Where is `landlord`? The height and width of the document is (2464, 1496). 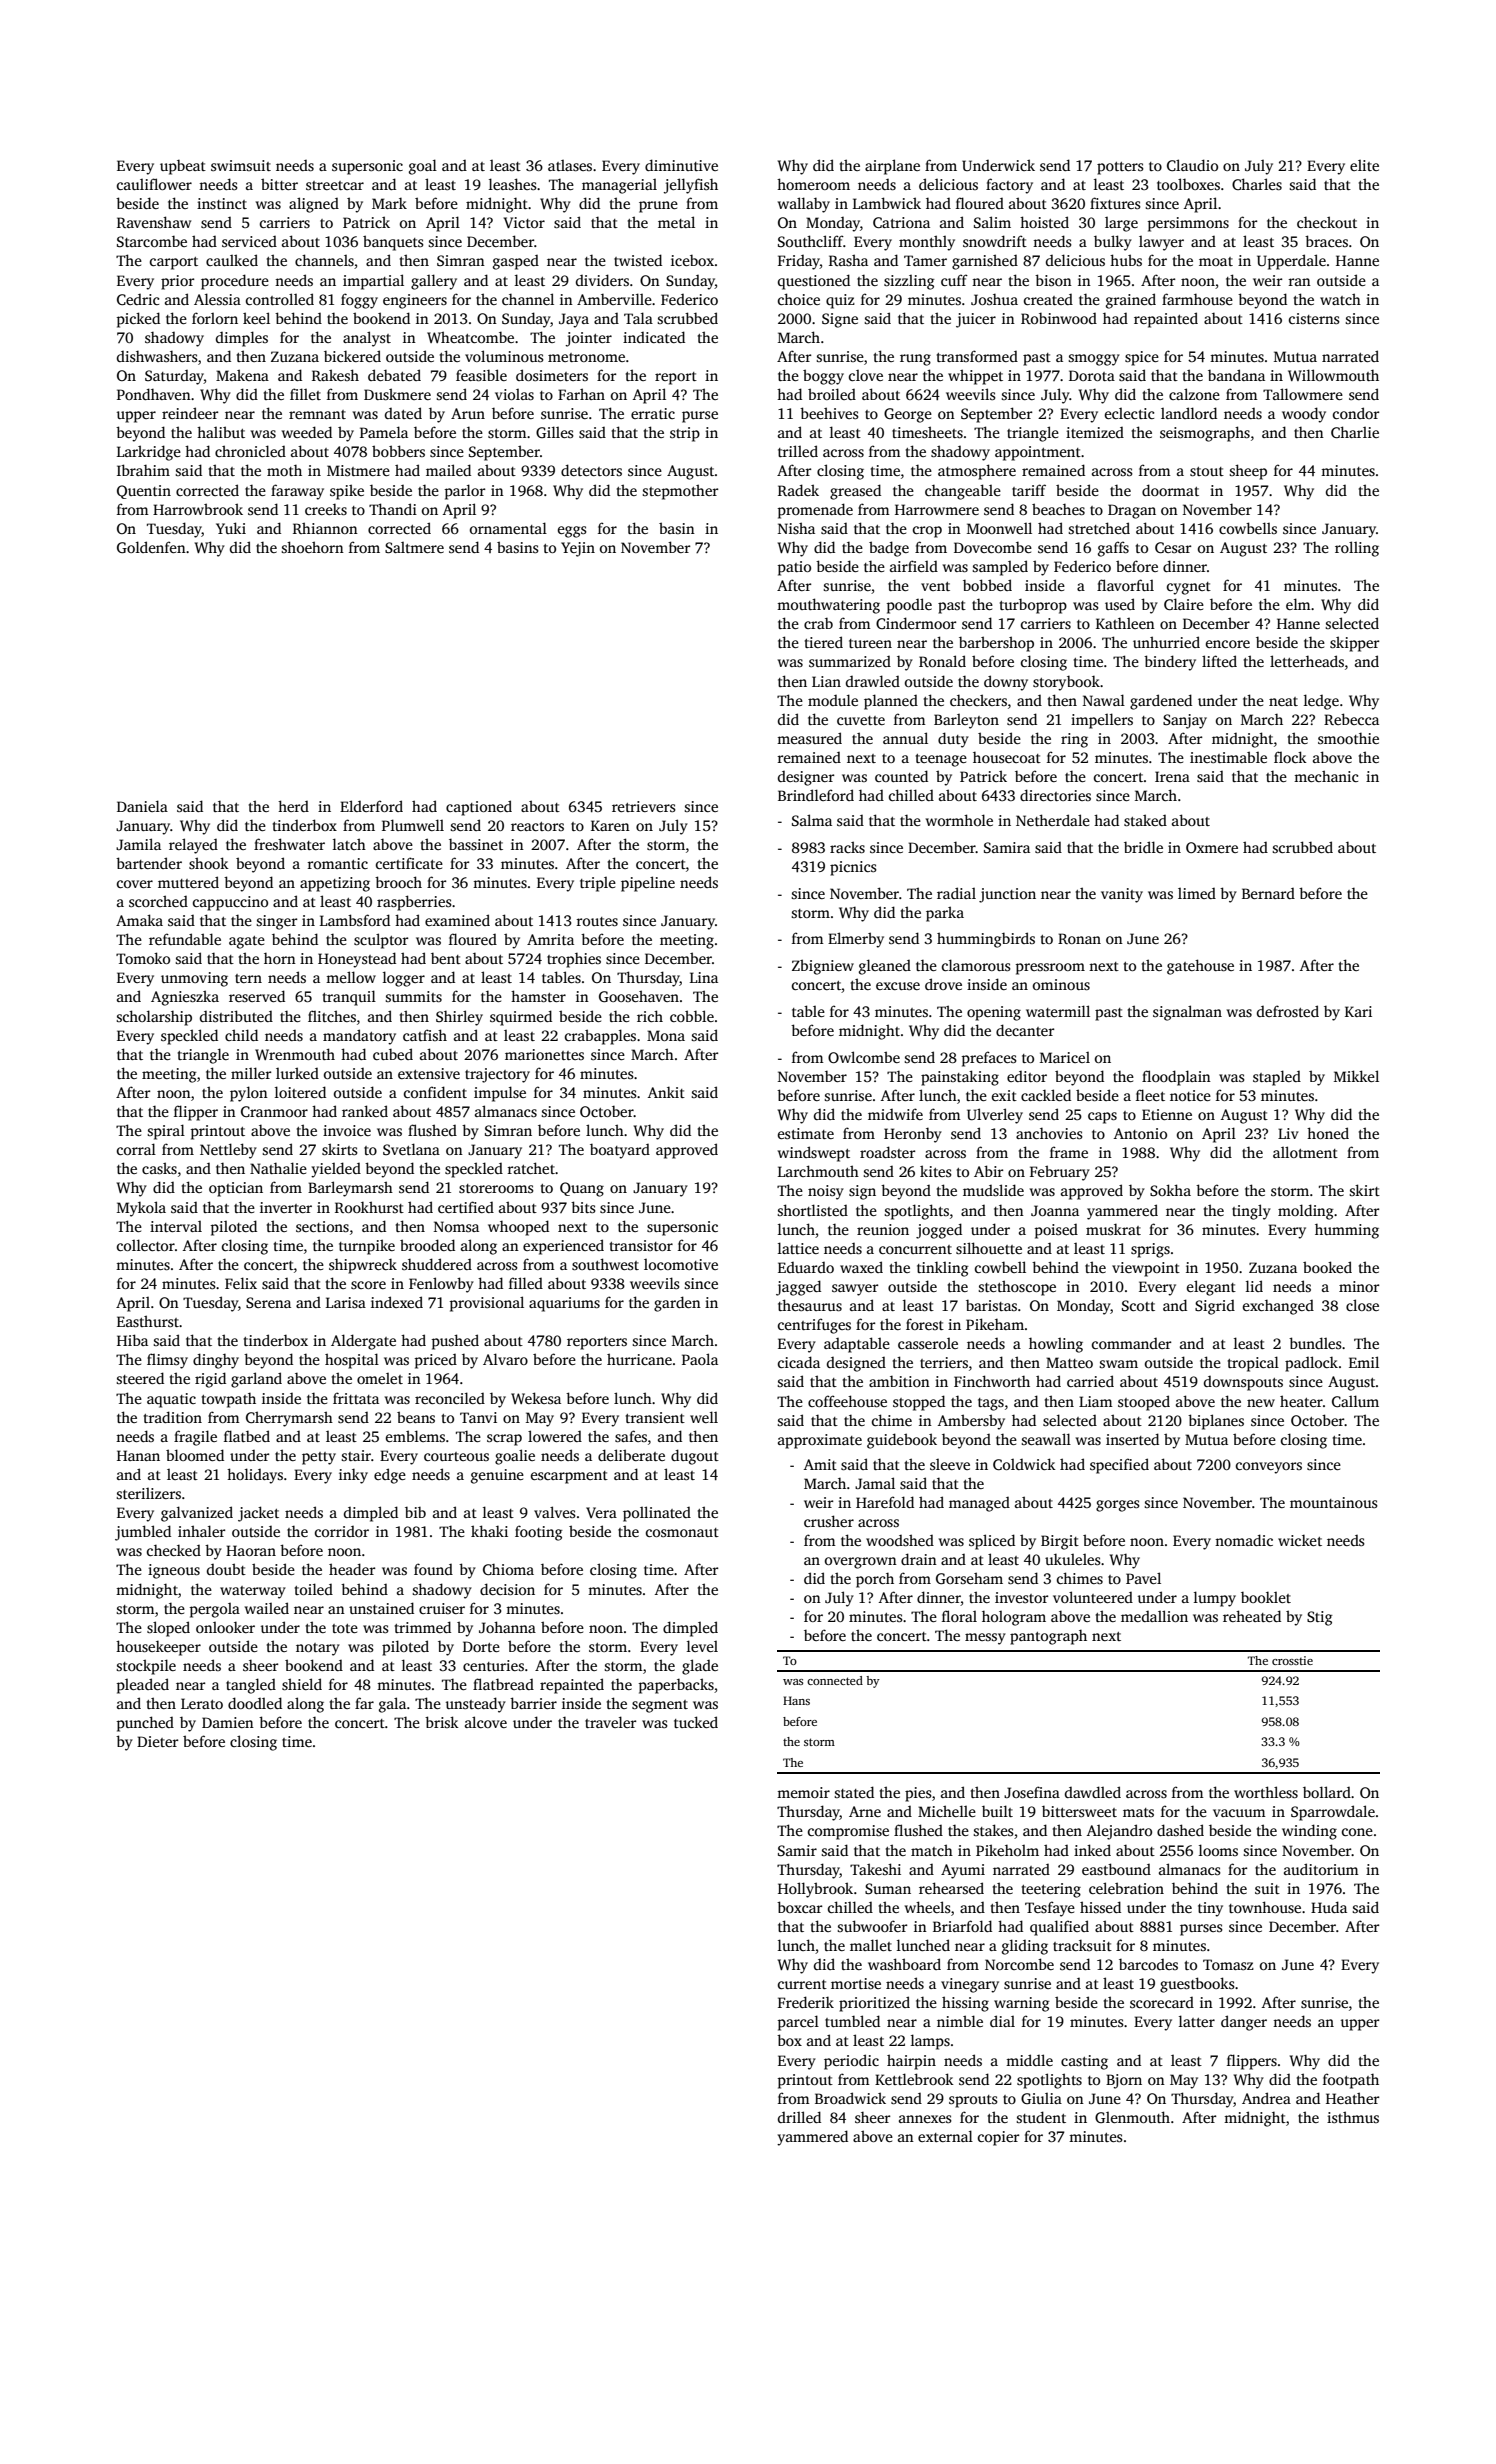 landlord is located at coordinates (1189, 413).
